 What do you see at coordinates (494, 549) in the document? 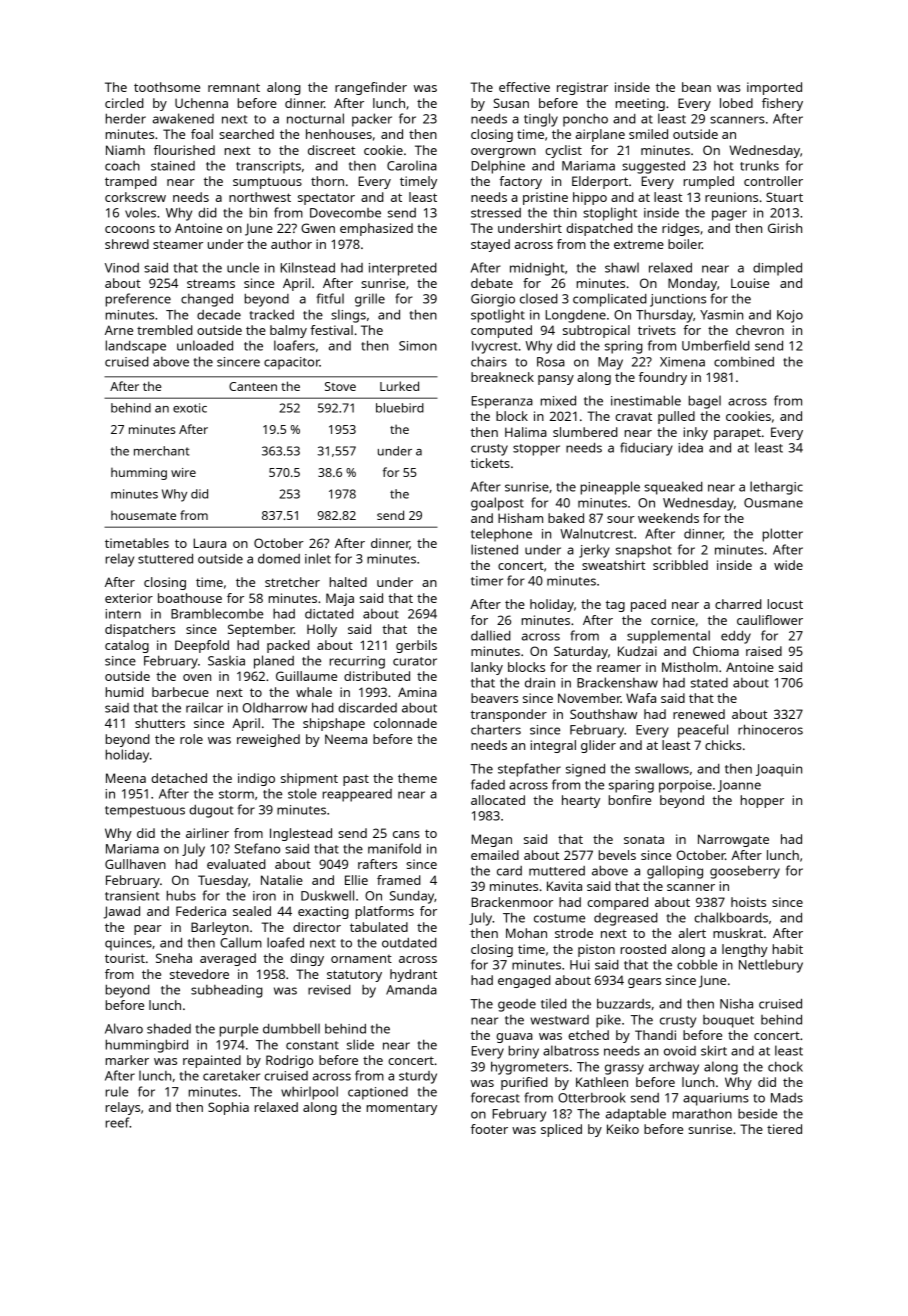
I see `listened` at bounding box center [494, 549].
